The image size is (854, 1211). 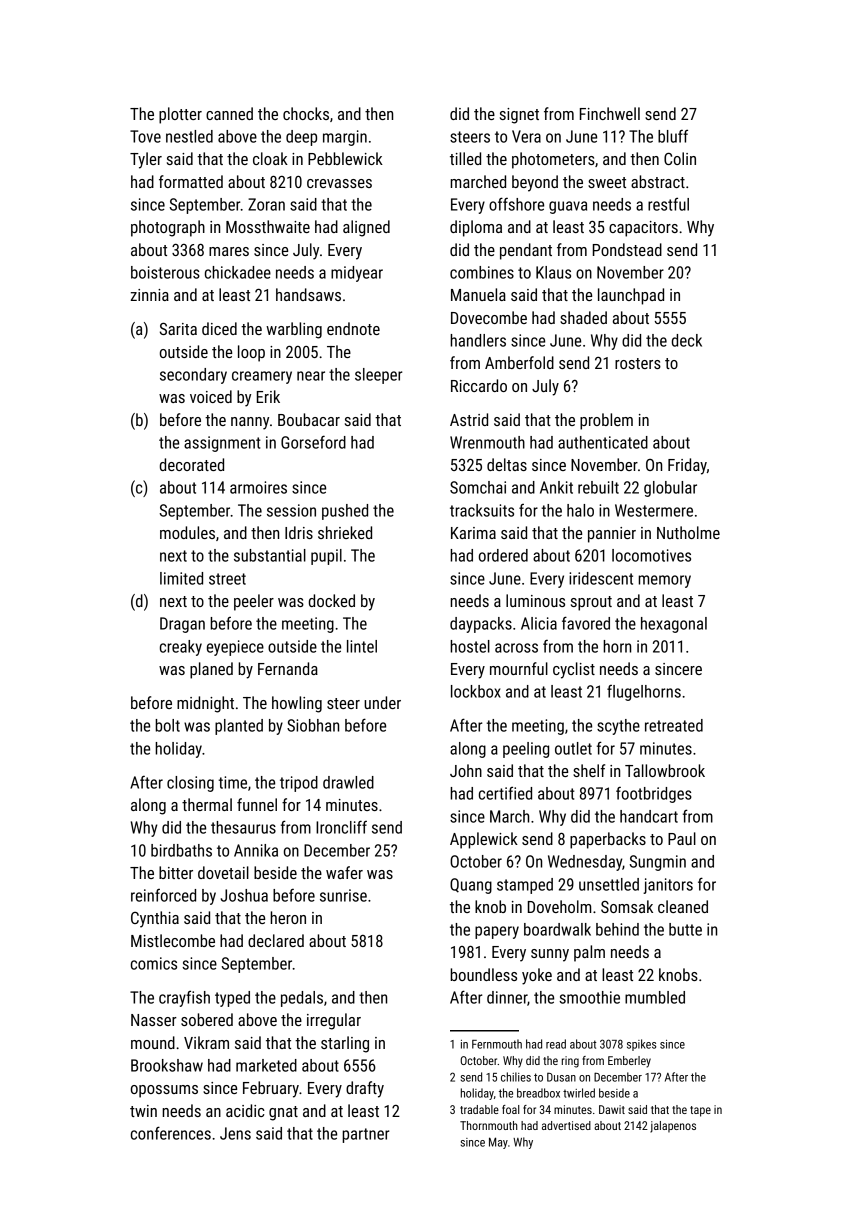 What do you see at coordinates (497, 1044) in the screenshot?
I see `Fernmouth` at bounding box center [497, 1044].
